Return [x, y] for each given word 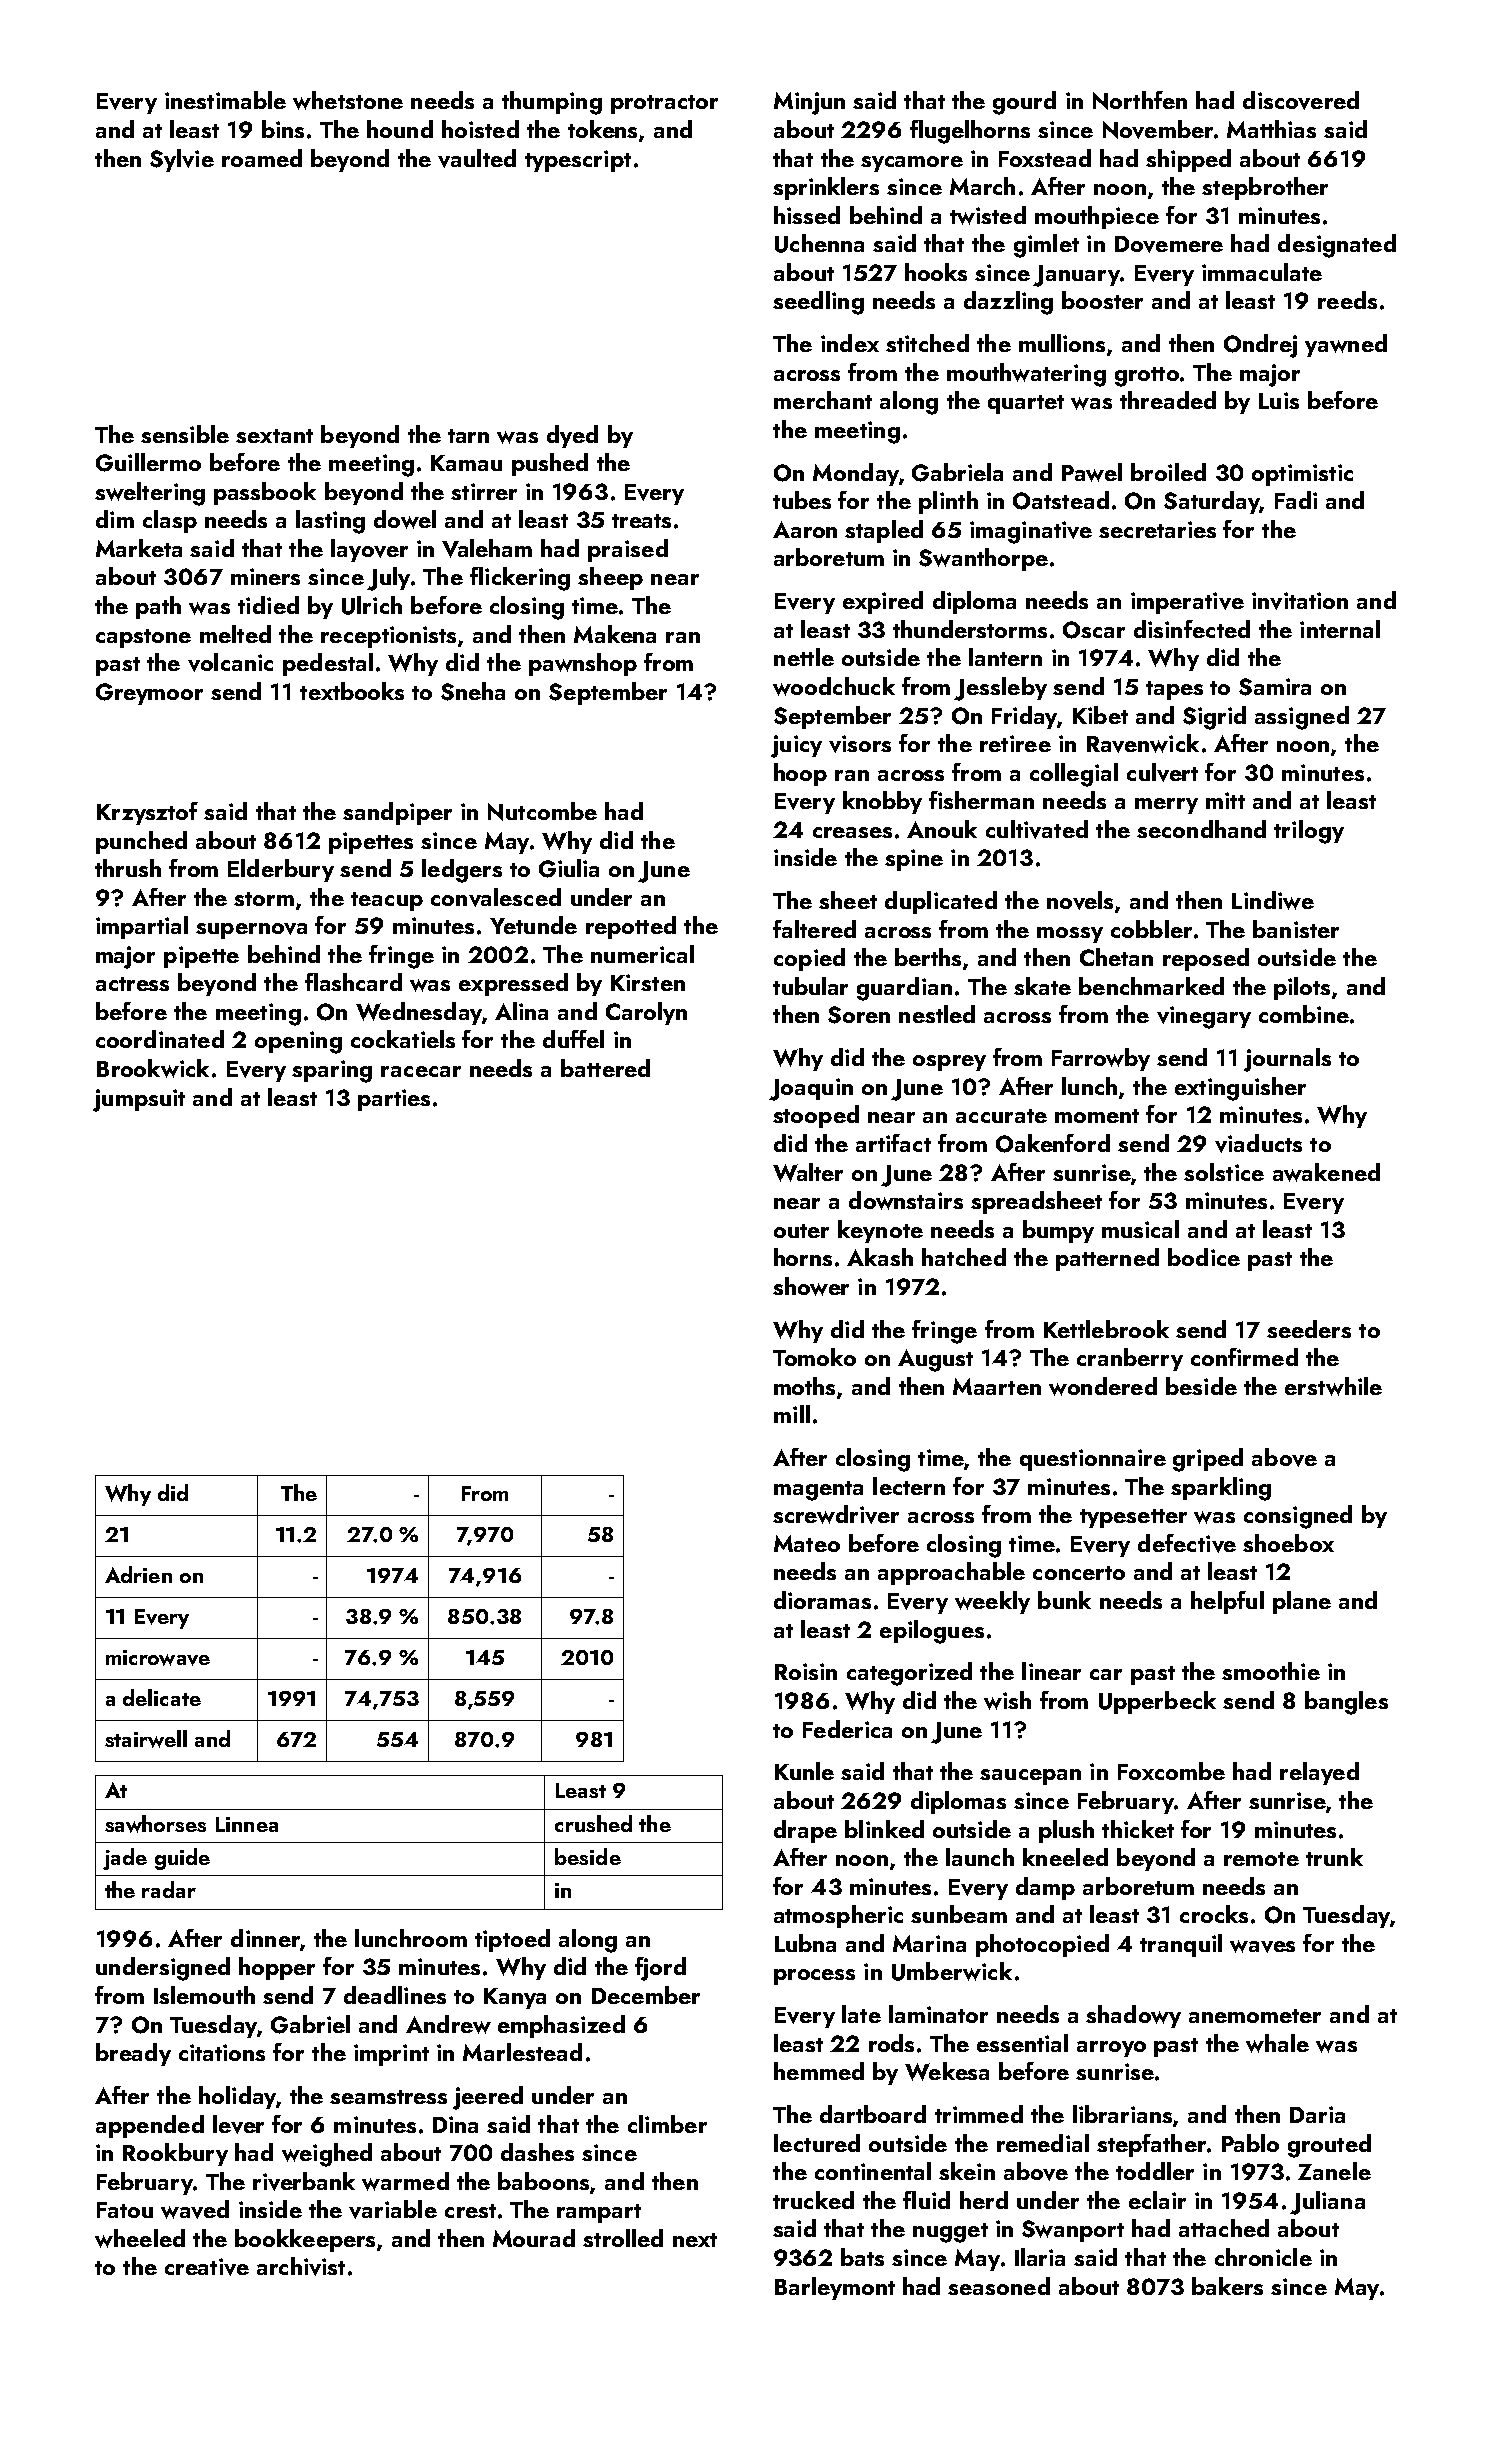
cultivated [1037, 829]
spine [914, 860]
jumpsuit [139, 1100]
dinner [265, 1938]
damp [1045, 1888]
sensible [185, 434]
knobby [882, 802]
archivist [301, 2266]
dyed [572, 436]
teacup [387, 901]
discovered [1301, 100]
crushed [593, 1823]
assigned [1302, 718]
